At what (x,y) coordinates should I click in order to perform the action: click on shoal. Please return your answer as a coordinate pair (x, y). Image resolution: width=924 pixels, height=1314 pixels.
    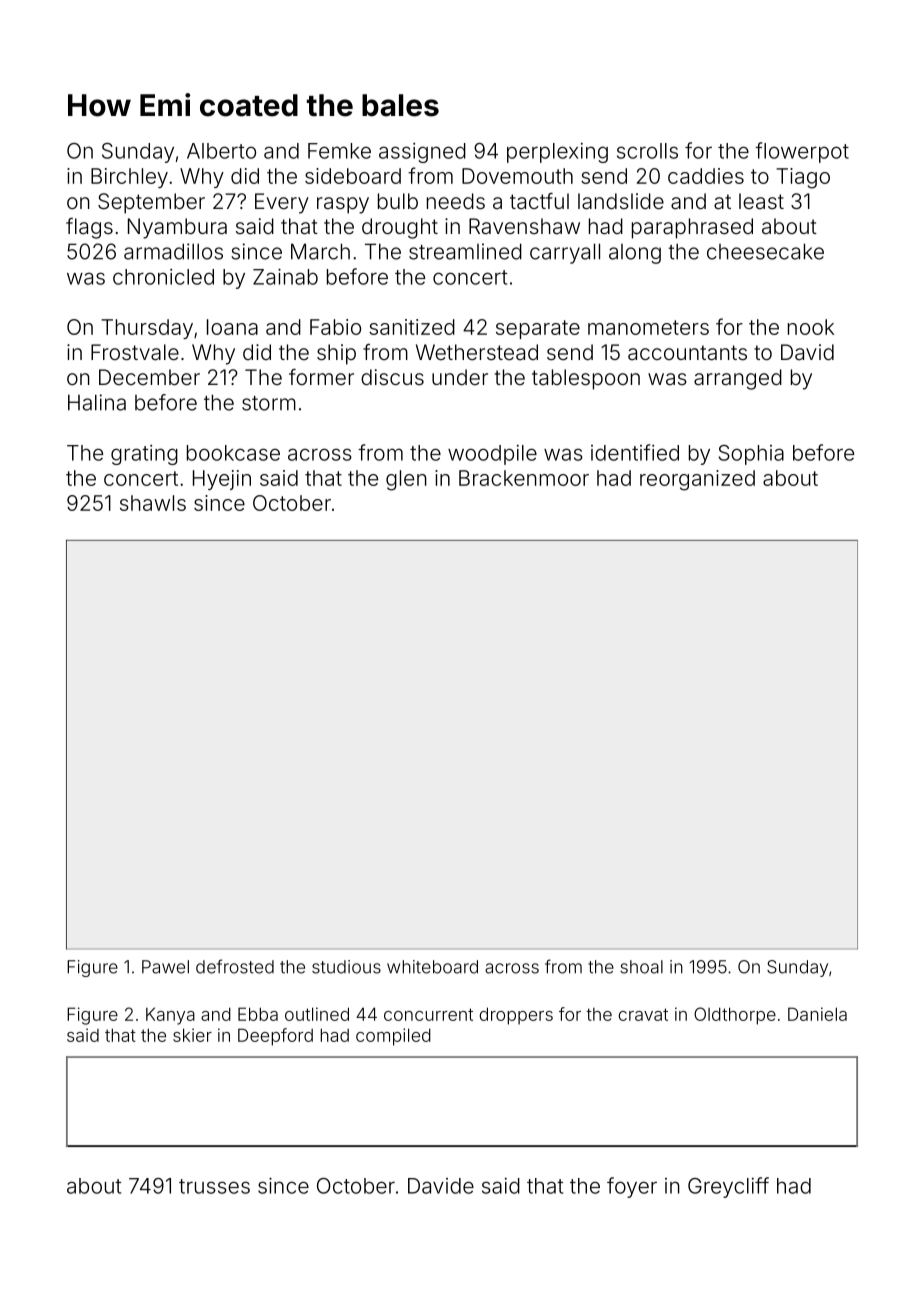
    Looking at the image, I should click on (641, 967).
